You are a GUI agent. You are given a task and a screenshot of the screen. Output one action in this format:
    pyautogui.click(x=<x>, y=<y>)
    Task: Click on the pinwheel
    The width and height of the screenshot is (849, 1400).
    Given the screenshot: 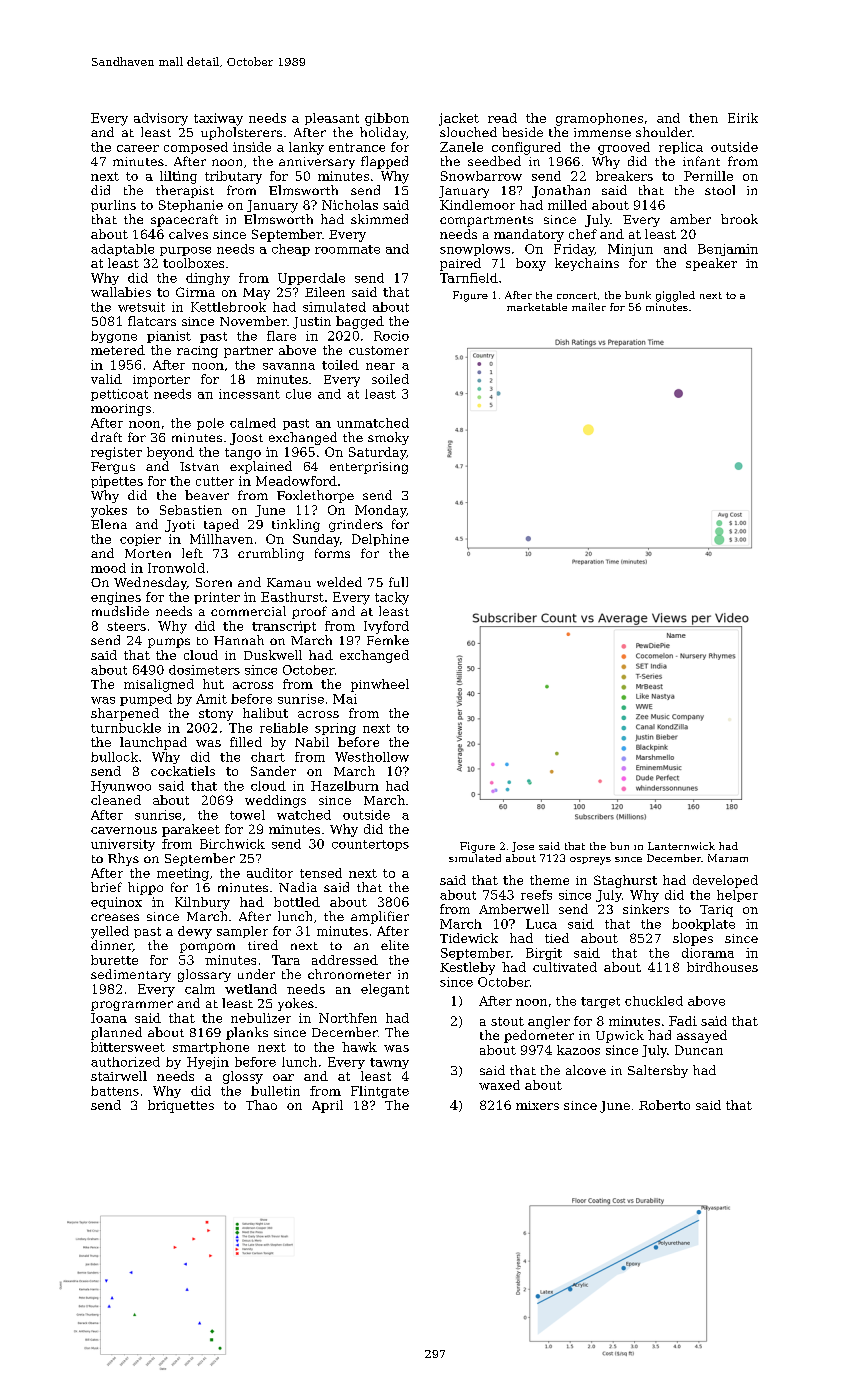 What is the action you would take?
    pyautogui.click(x=380, y=685)
